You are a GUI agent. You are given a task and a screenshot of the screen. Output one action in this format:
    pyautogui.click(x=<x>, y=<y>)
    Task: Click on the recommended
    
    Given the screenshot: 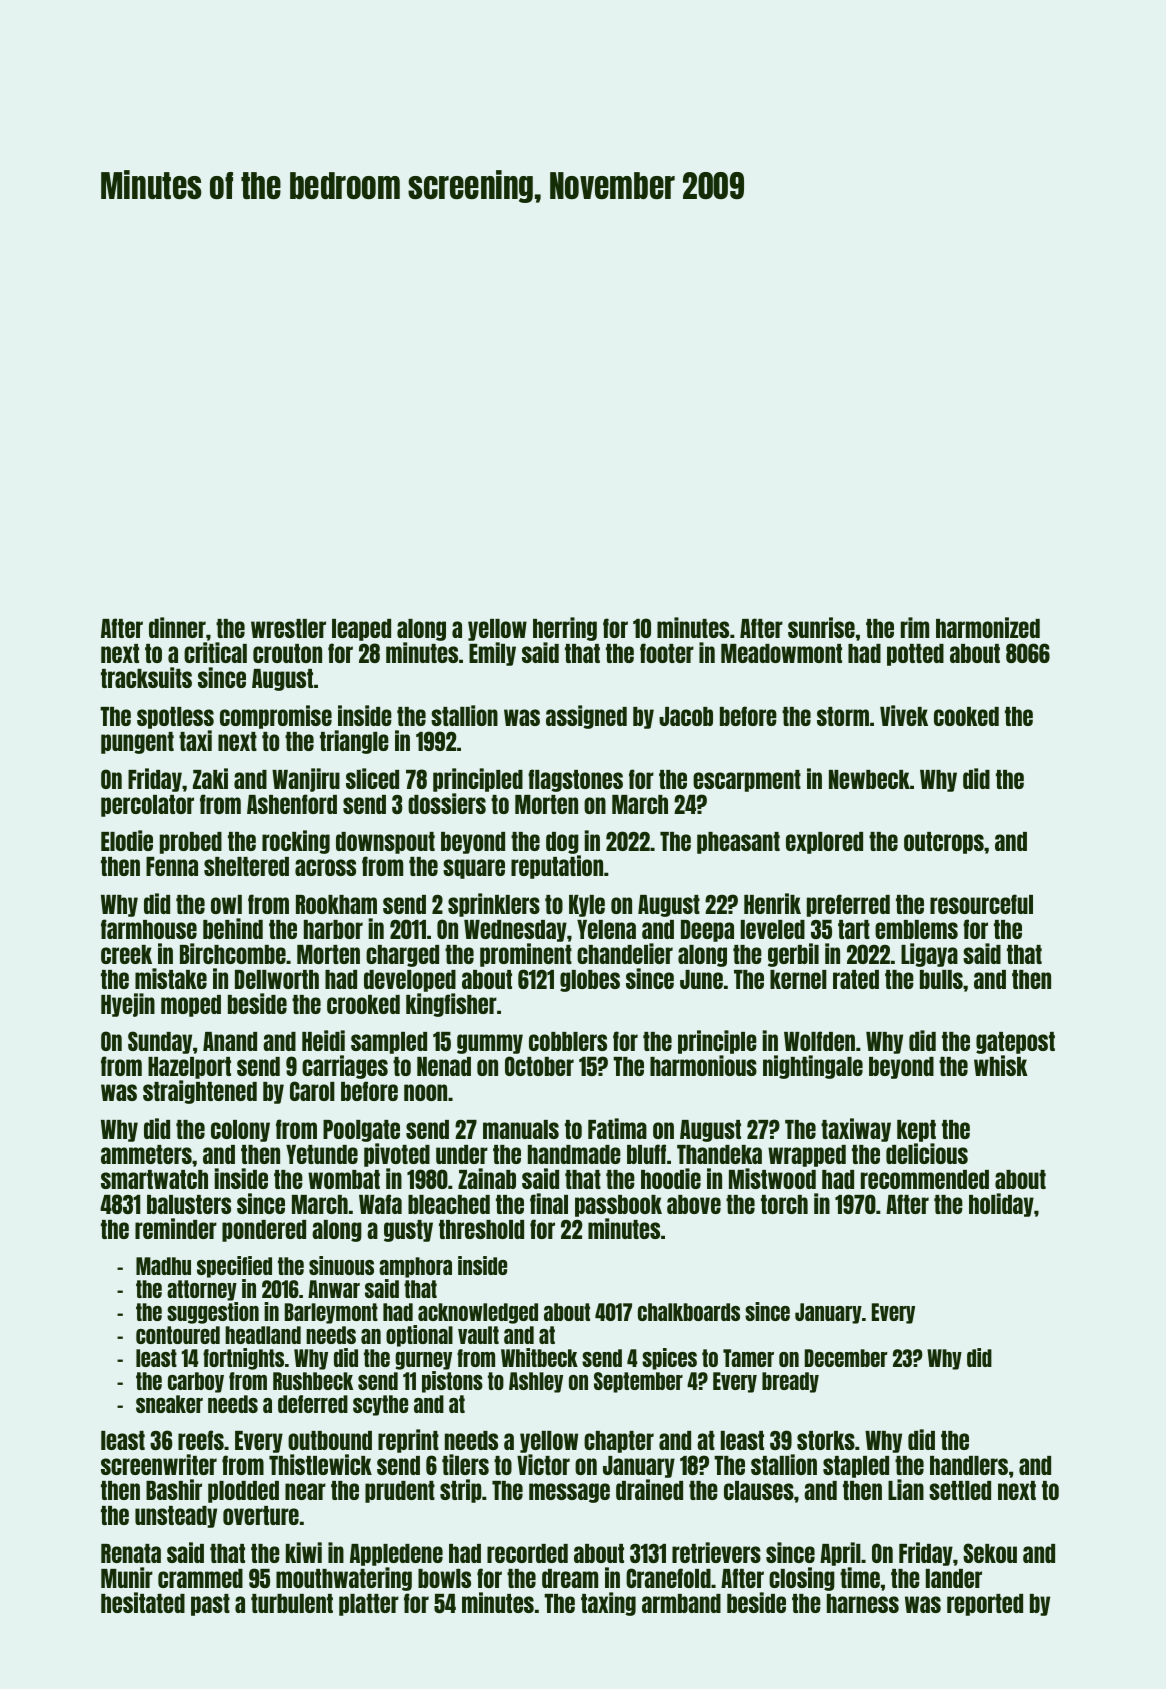 What is the action you would take?
    pyautogui.click(x=925, y=1179)
